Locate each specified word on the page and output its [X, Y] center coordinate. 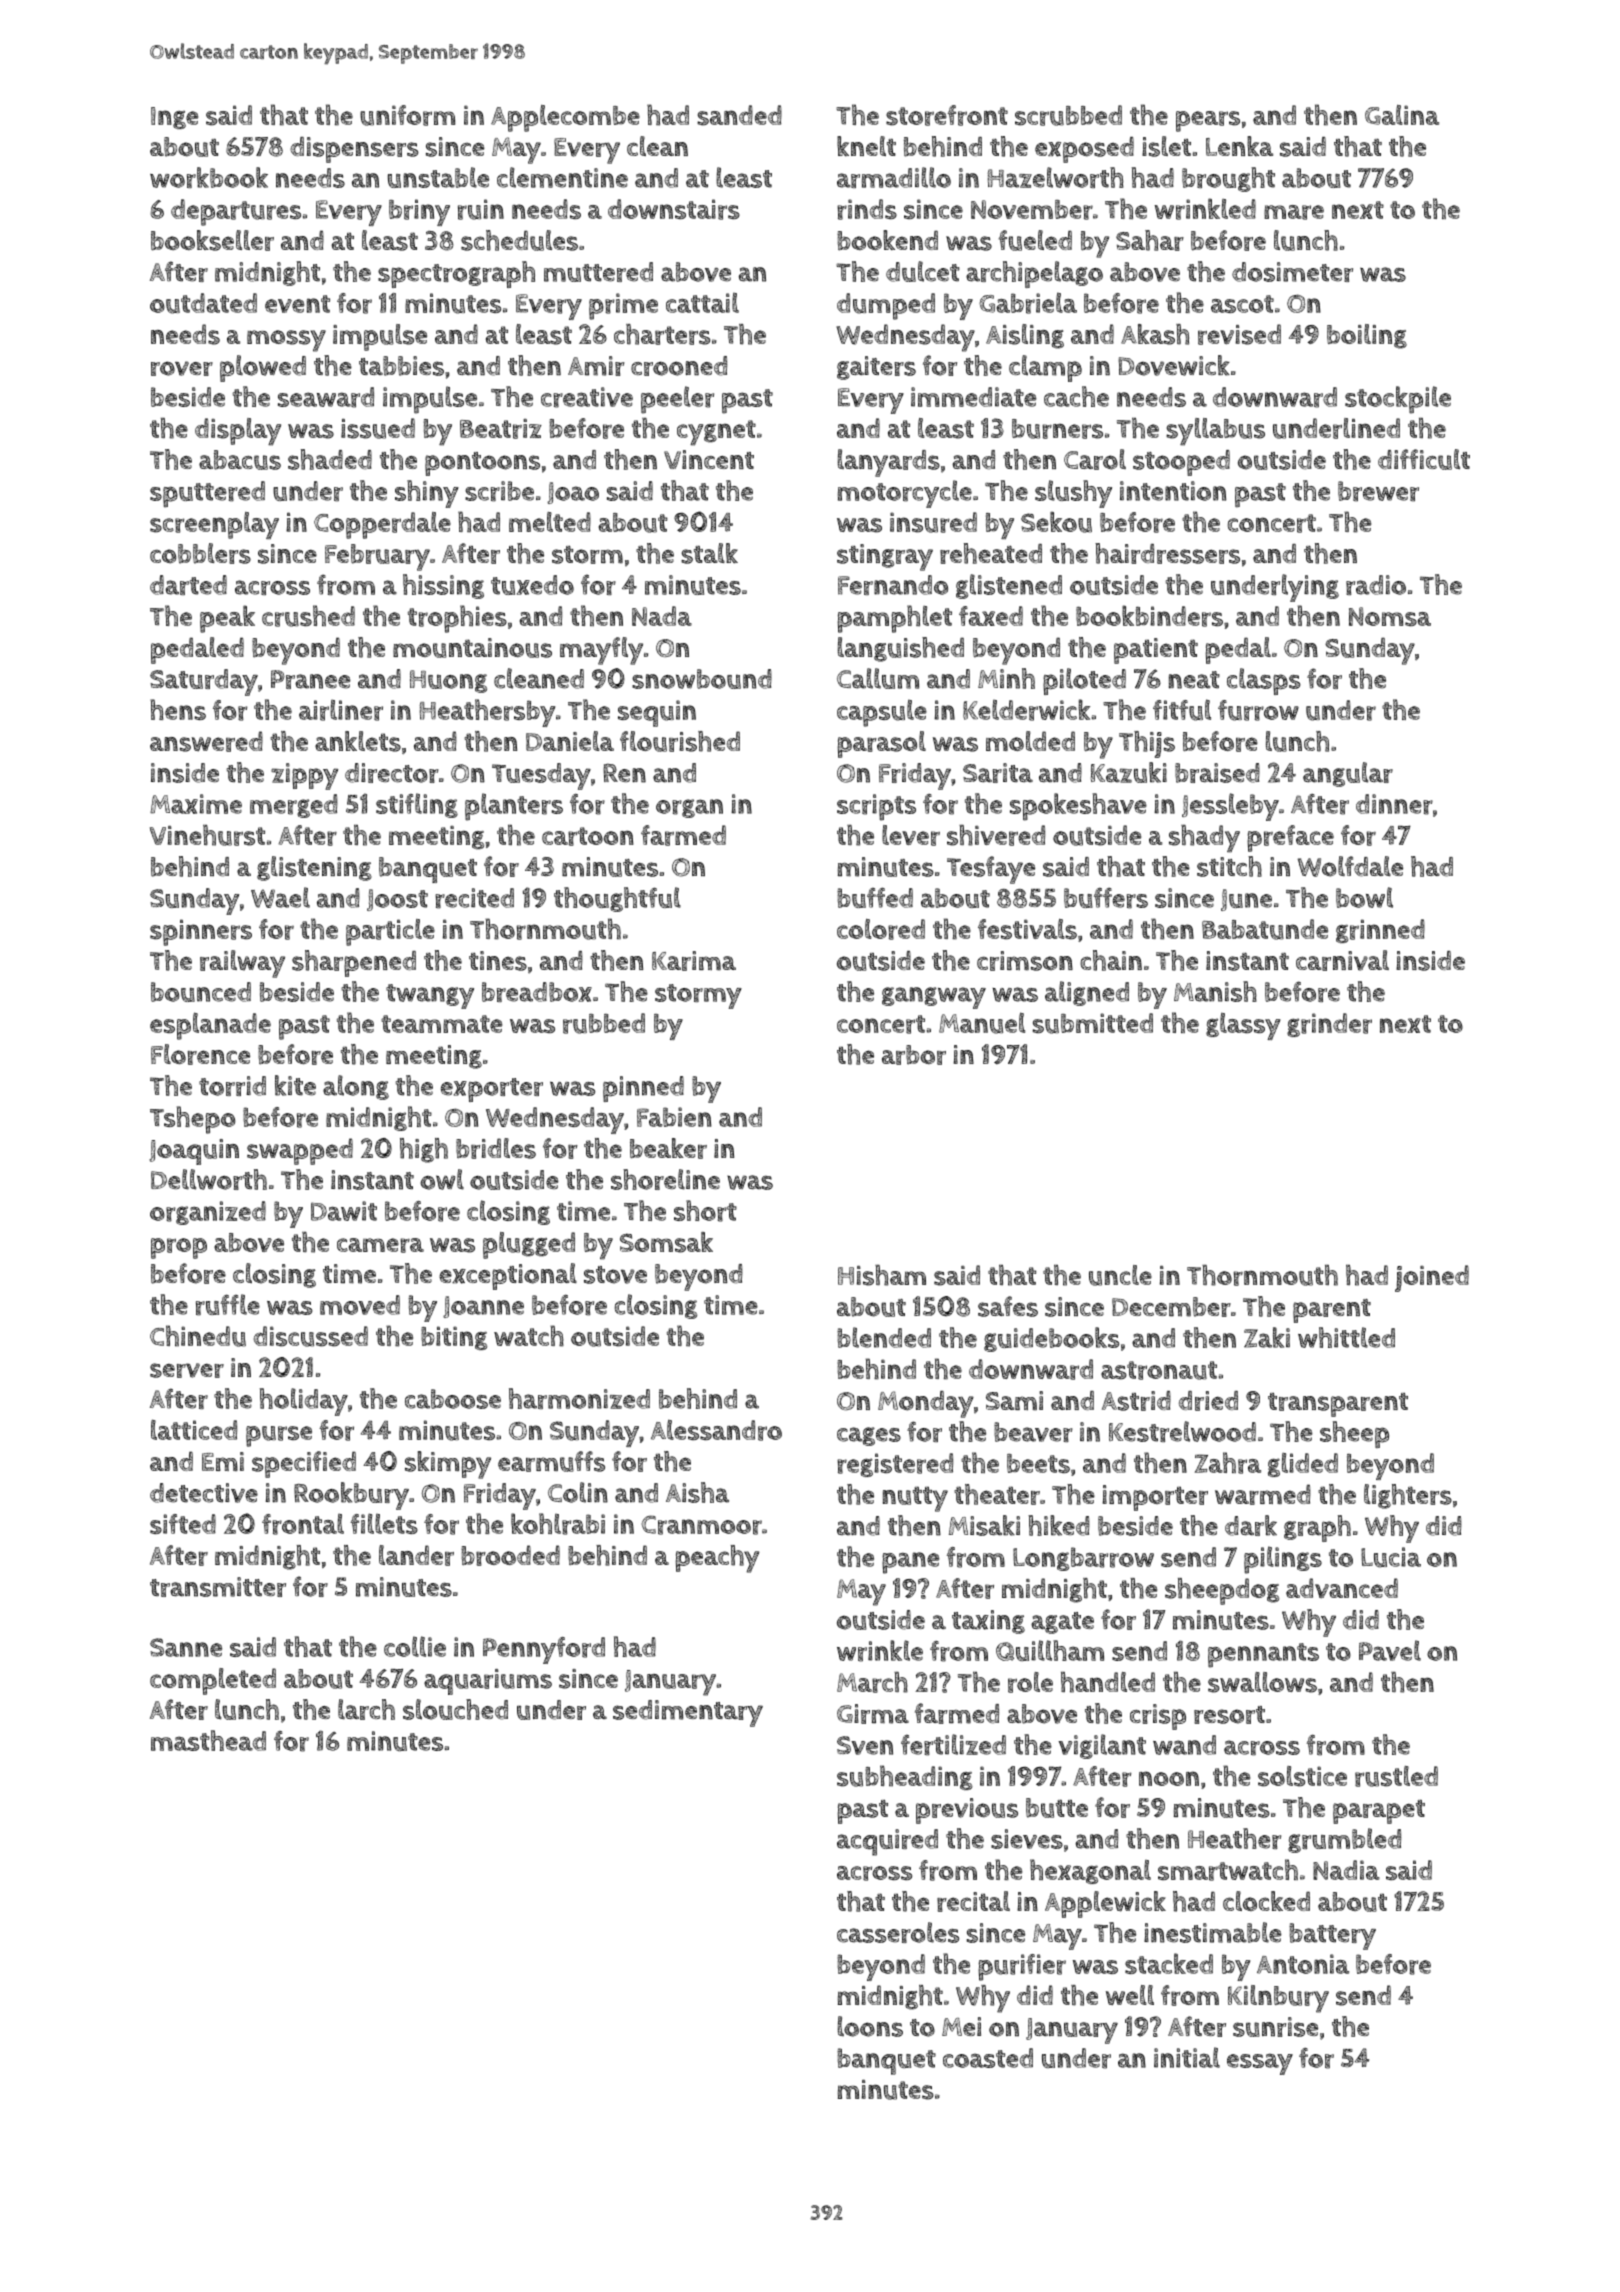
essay [1260, 2064]
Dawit [344, 1211]
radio [1376, 585]
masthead [208, 1740]
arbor [914, 1055]
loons [870, 2026]
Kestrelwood [1182, 1431]
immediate [974, 397]
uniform [407, 115]
